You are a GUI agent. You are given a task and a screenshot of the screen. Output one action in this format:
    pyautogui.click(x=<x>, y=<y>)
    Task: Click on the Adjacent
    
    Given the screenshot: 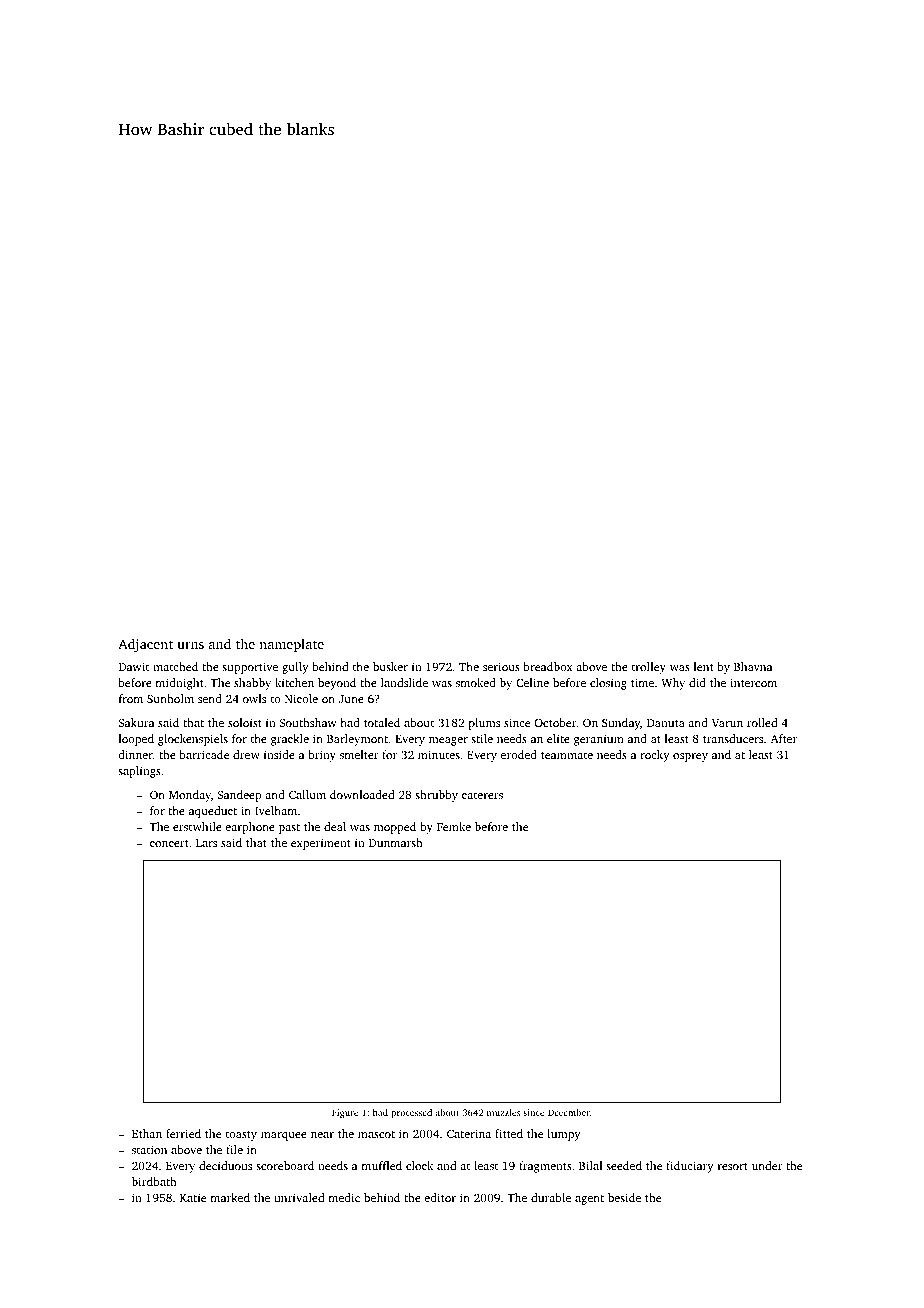 What is the action you would take?
    pyautogui.click(x=145, y=645)
